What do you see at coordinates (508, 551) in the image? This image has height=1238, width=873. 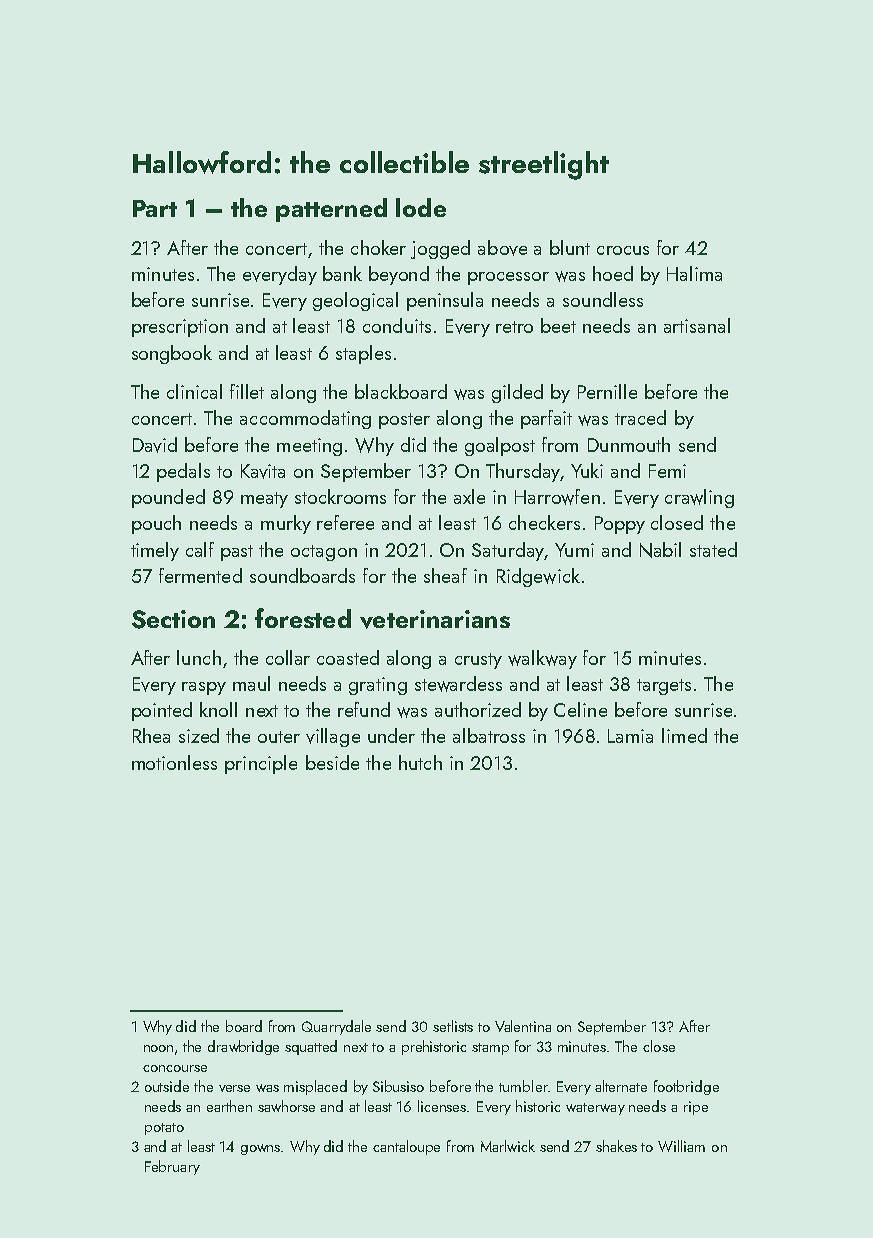 I see `Saturday` at bounding box center [508, 551].
